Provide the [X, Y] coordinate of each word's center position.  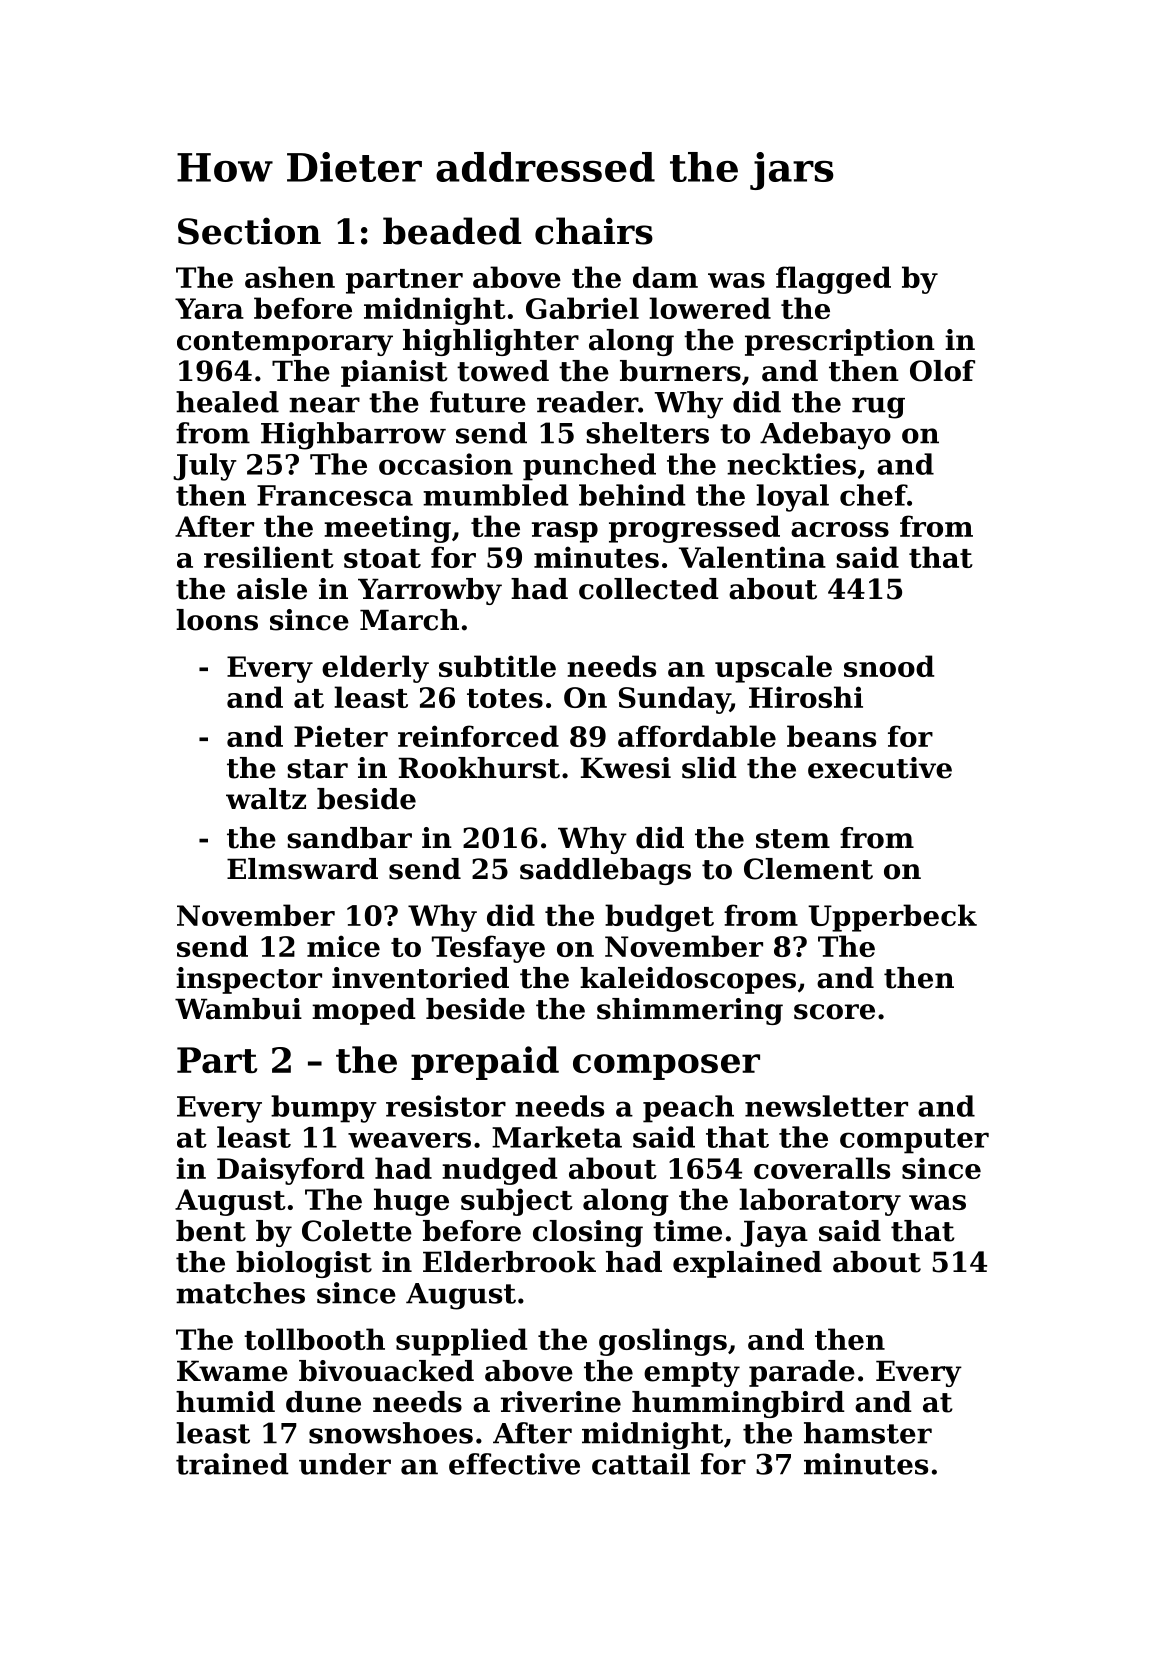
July [205, 467]
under [345, 1464]
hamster [868, 1433]
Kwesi [626, 768]
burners [680, 371]
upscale [773, 669]
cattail [641, 1464]
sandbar [349, 838]
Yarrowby [430, 591]
